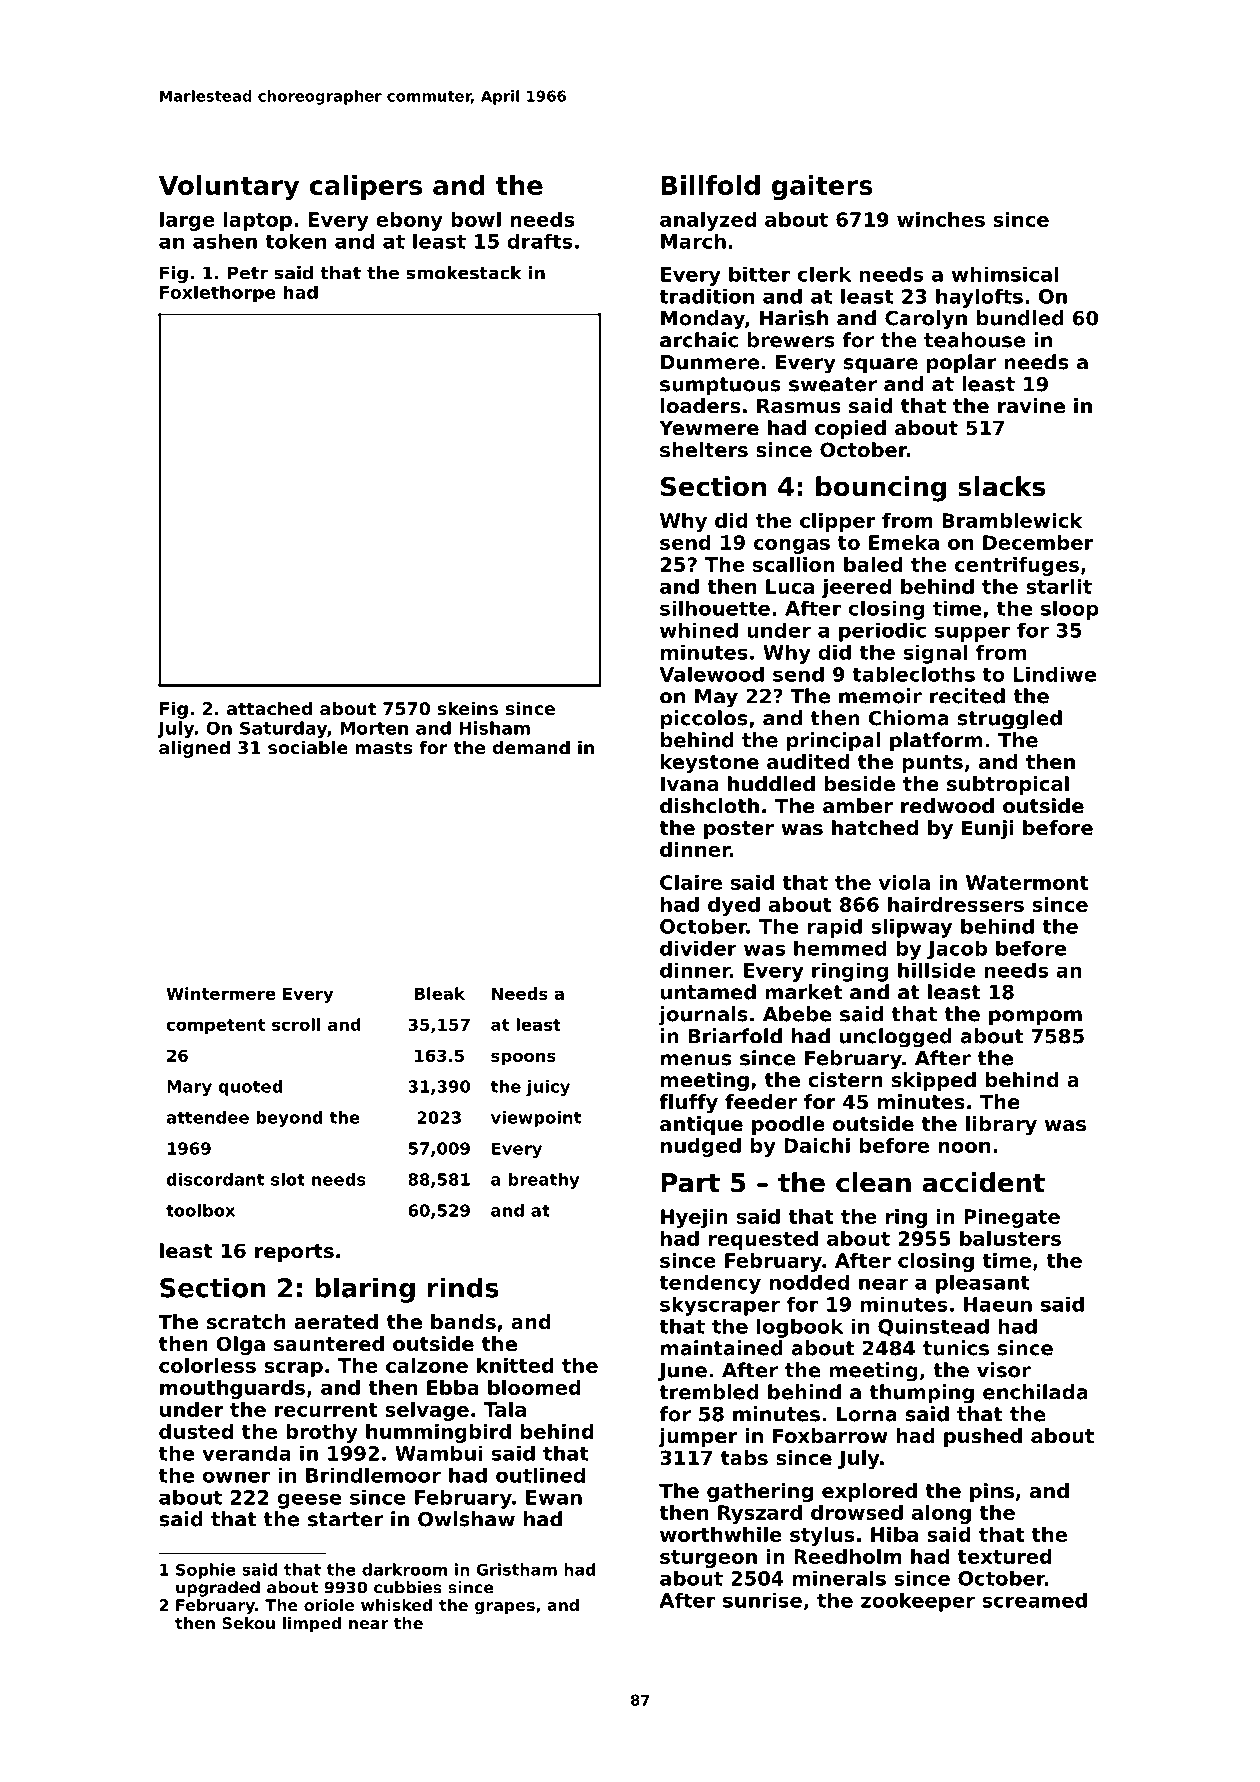  What do you see at coordinates (710, 763) in the screenshot?
I see `keystone` at bounding box center [710, 763].
